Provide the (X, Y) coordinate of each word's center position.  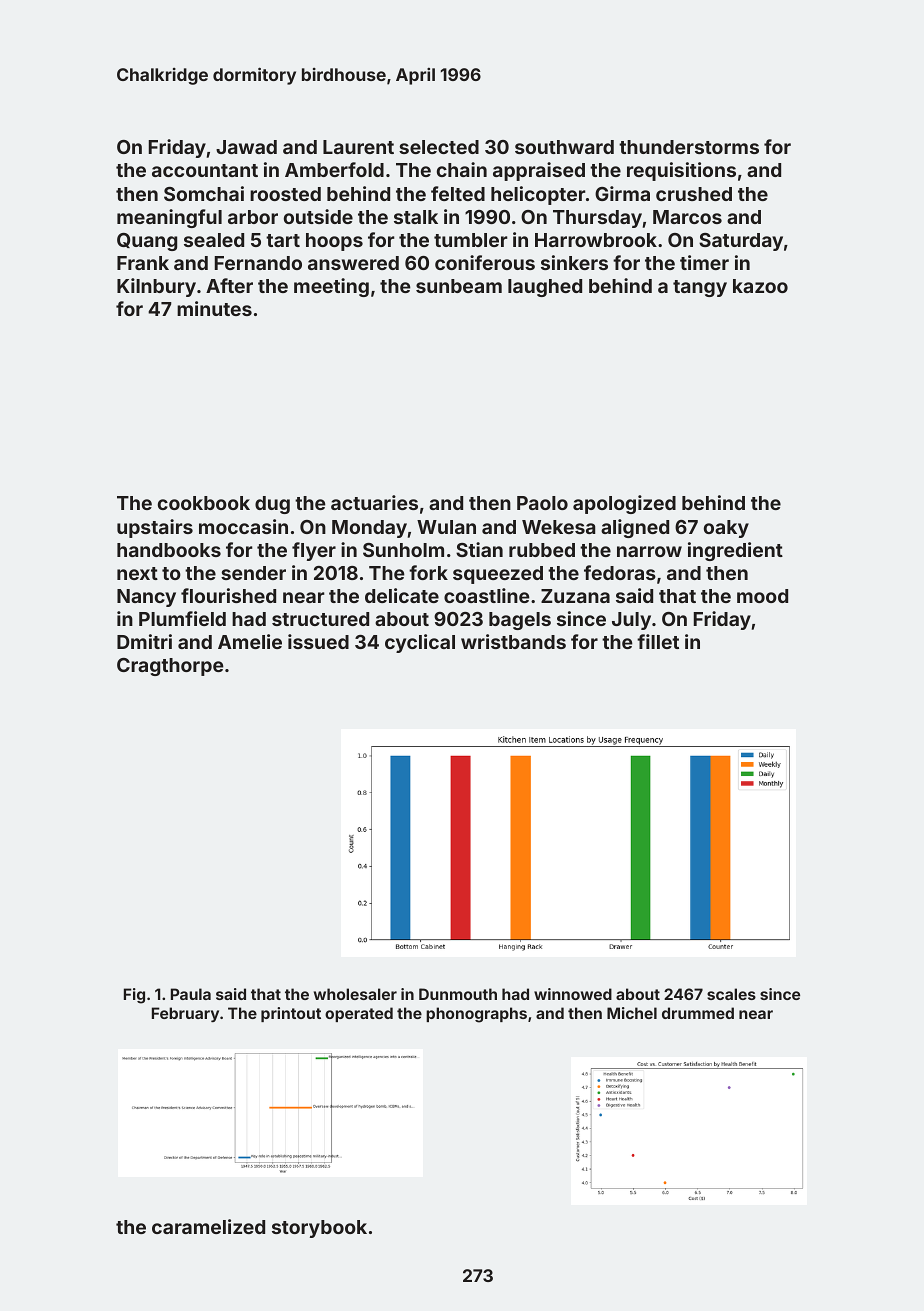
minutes (214, 308)
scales (731, 994)
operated (359, 1014)
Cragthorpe (170, 667)
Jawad (246, 147)
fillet (658, 641)
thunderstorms (689, 147)
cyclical (420, 643)
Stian (479, 549)
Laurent (358, 147)
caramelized (208, 1226)
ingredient (735, 551)
